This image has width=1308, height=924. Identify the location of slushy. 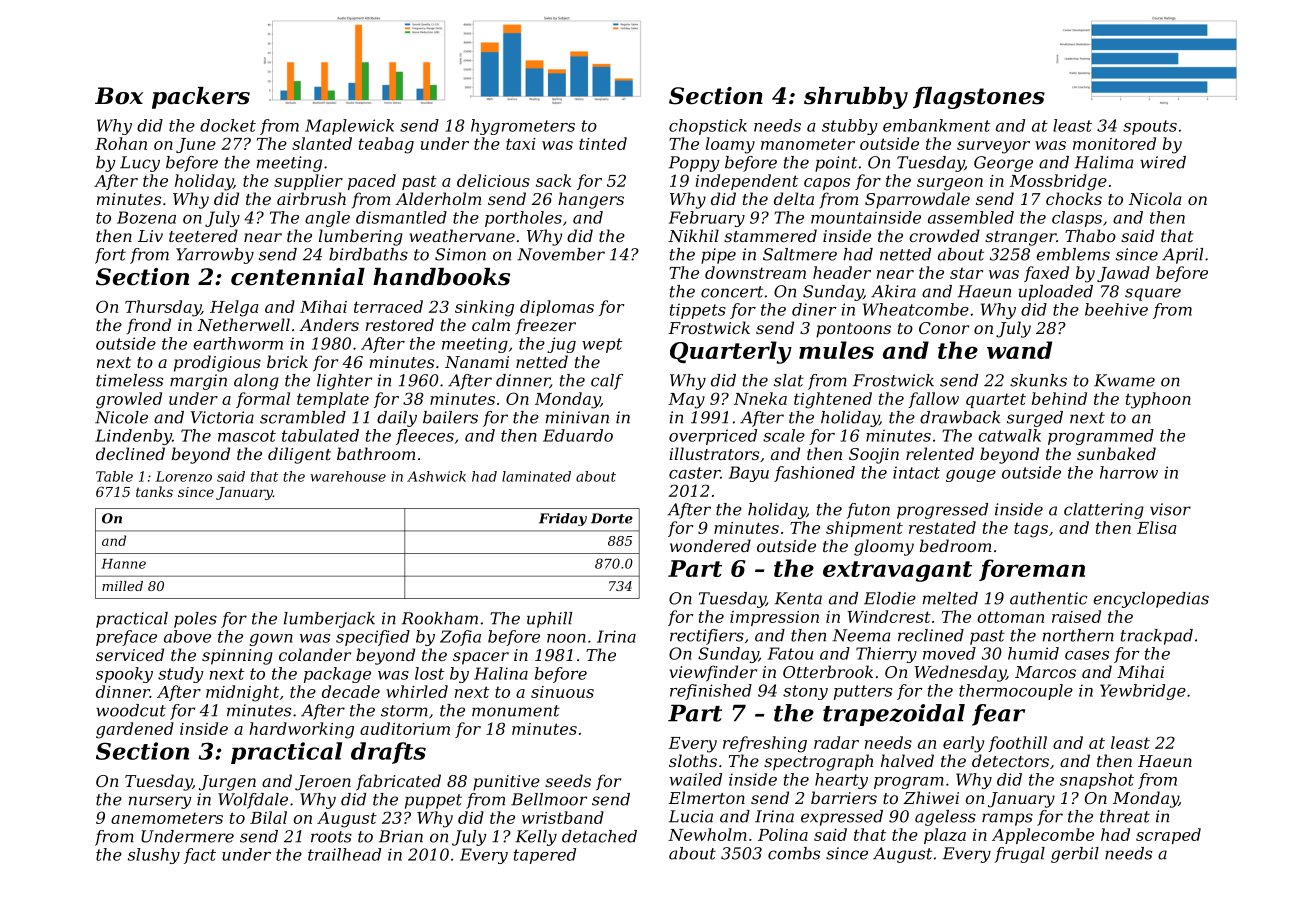
(154, 856).
